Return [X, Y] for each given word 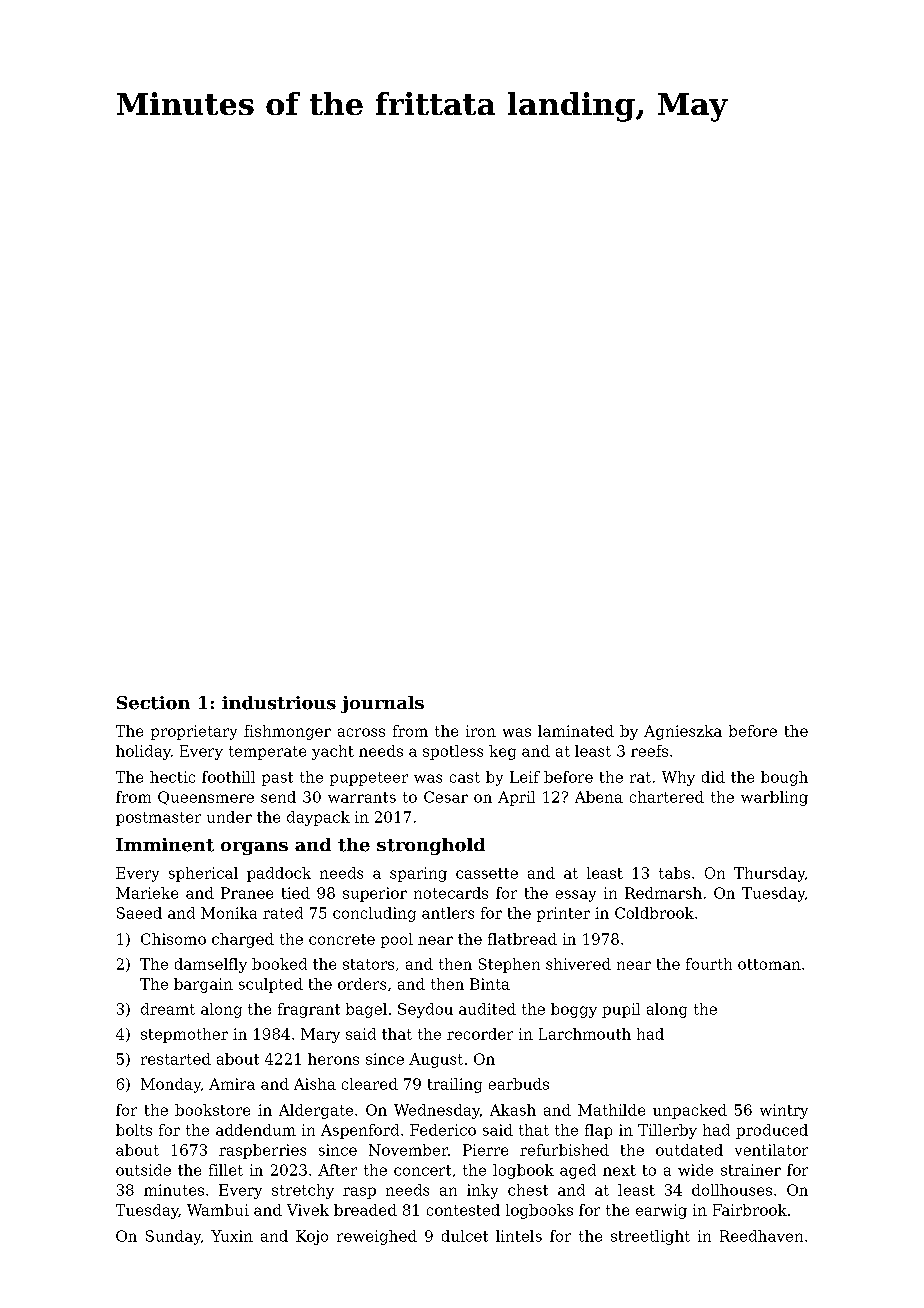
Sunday [173, 1237]
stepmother [184, 1035]
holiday [143, 752]
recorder [480, 1034]
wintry [784, 1111]
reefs [649, 751]
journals [382, 704]
